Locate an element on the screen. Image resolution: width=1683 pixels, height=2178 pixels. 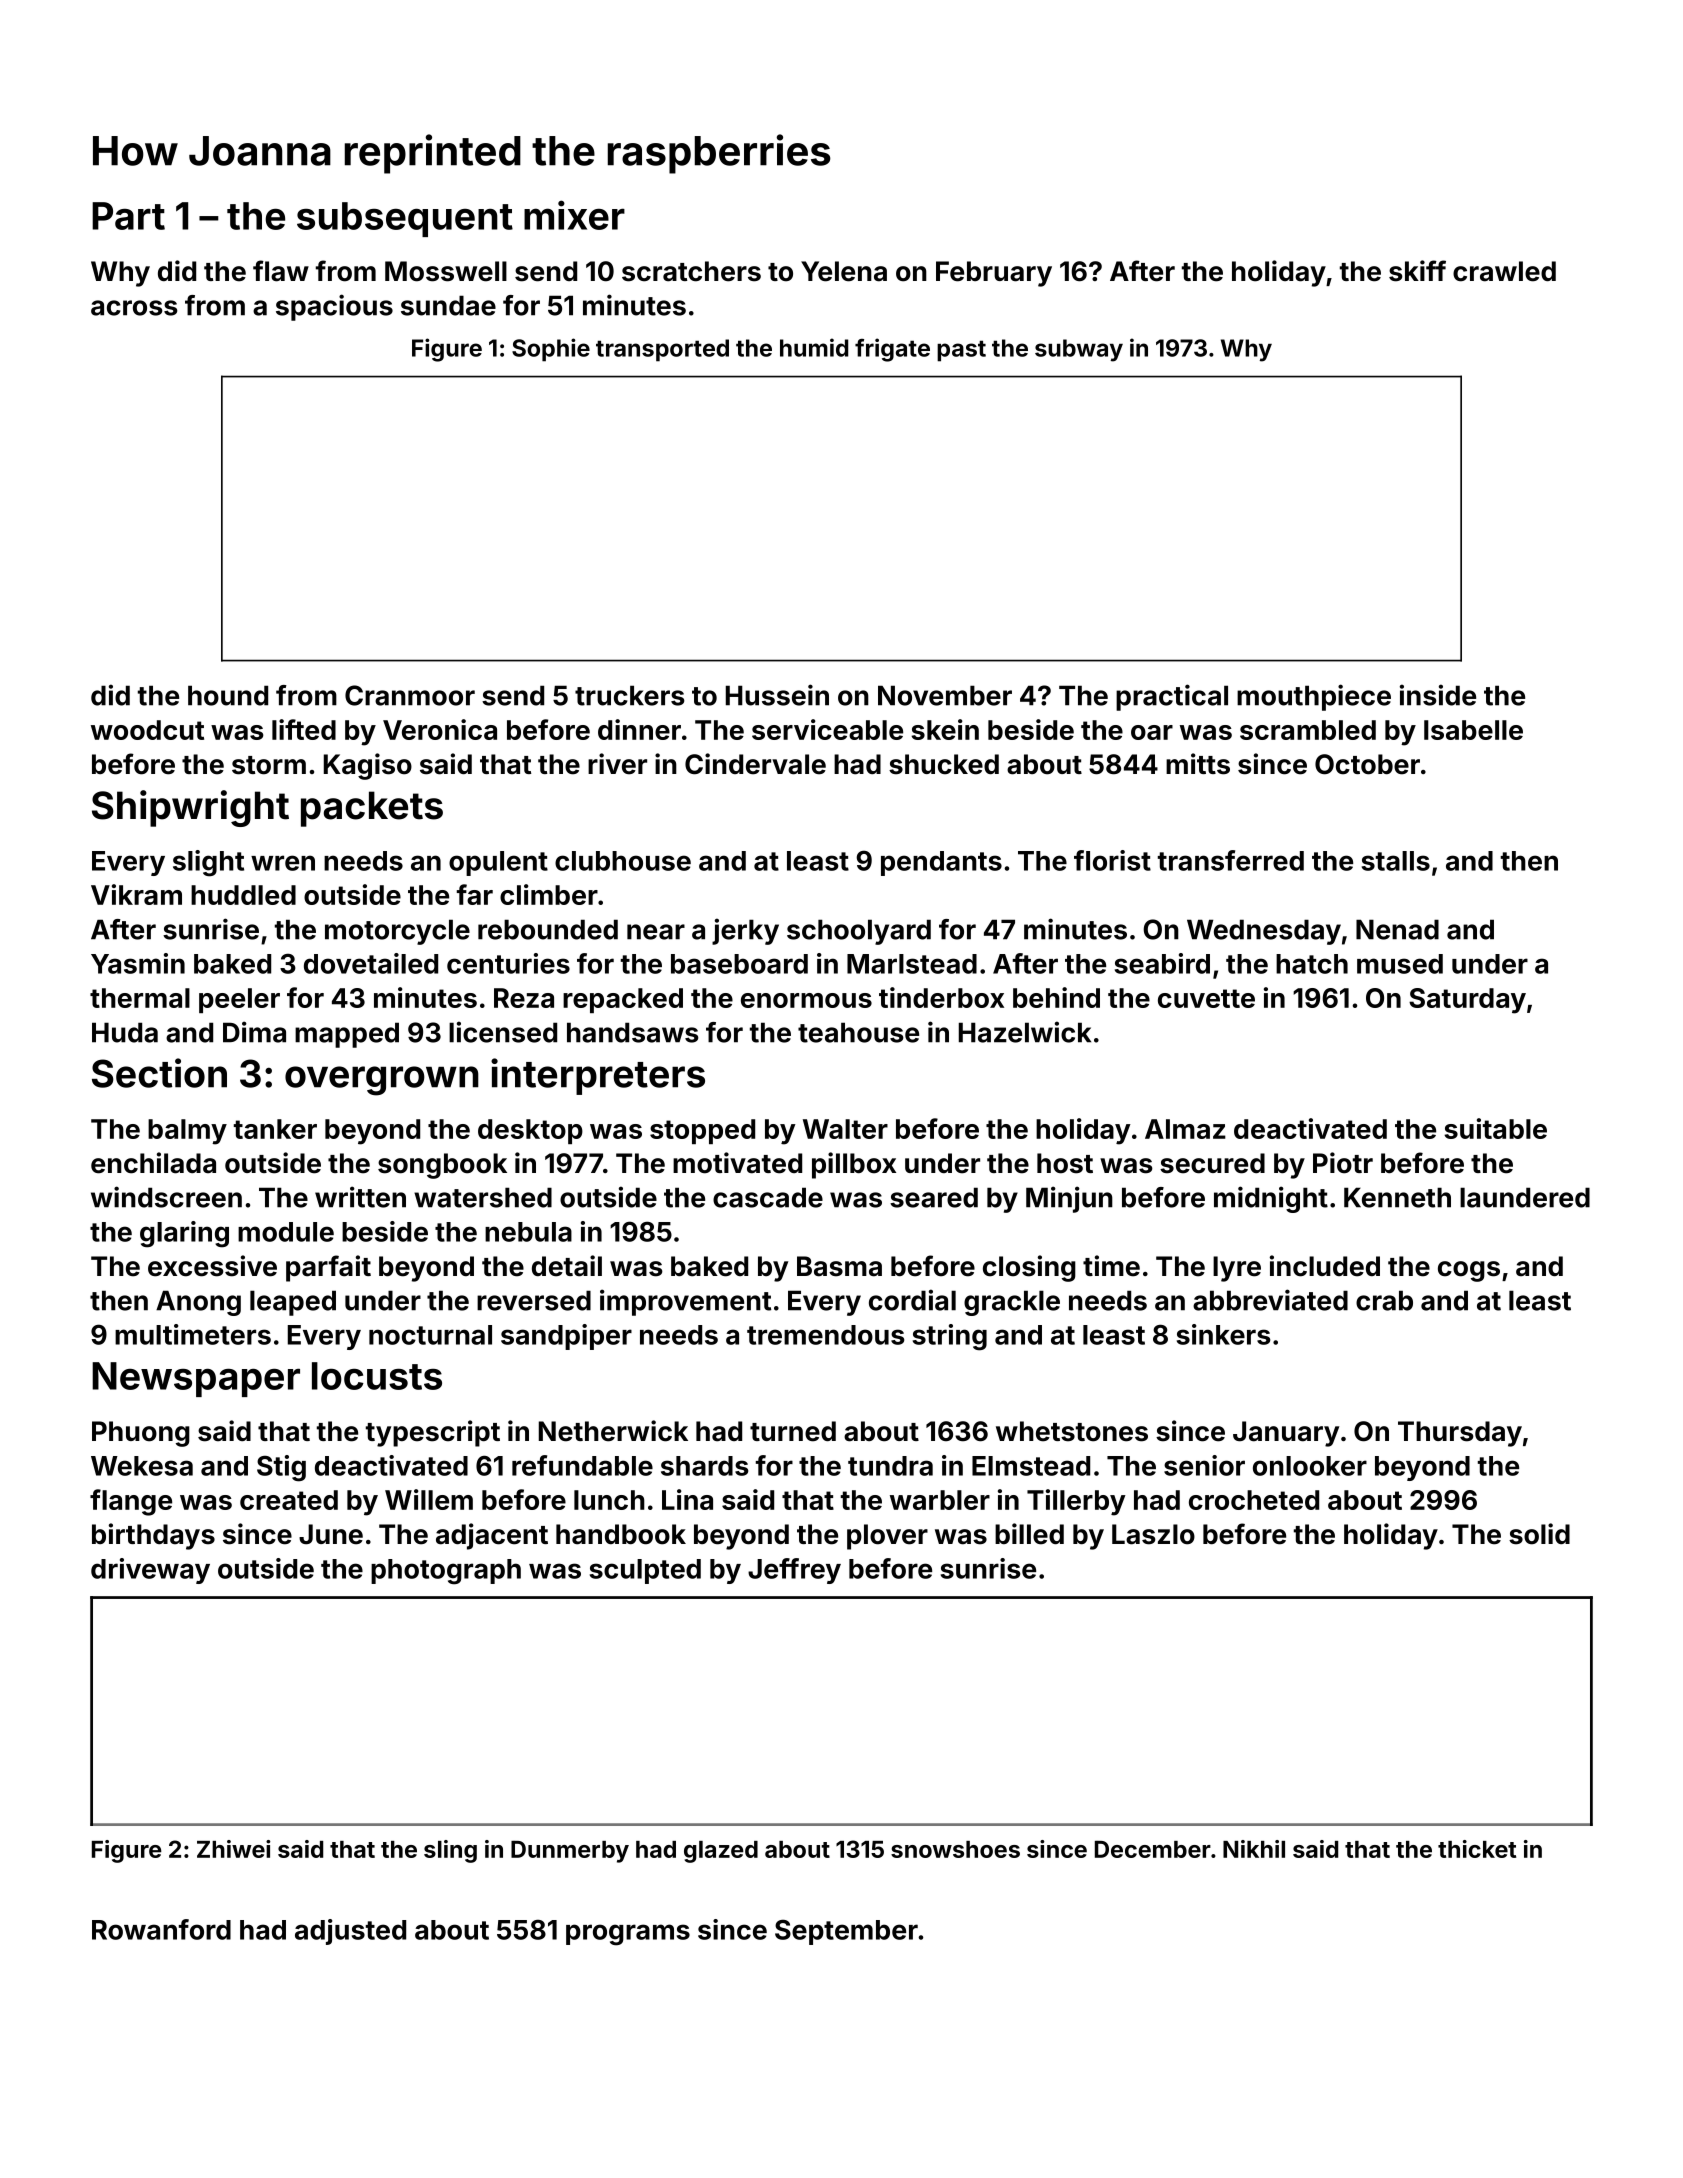
hound is located at coordinates (228, 695).
